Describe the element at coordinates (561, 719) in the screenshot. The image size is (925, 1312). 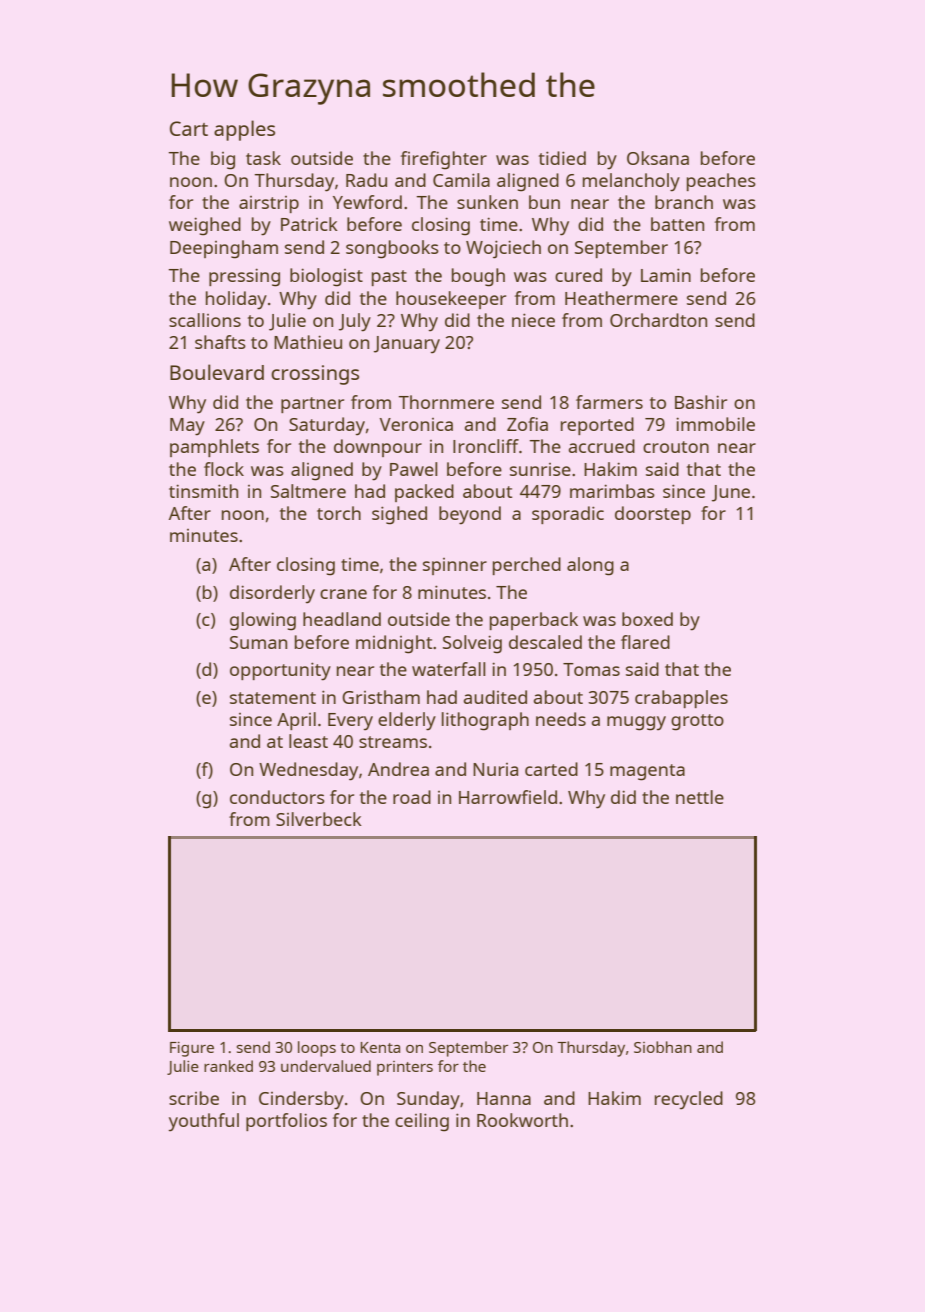
I see `needs` at that location.
